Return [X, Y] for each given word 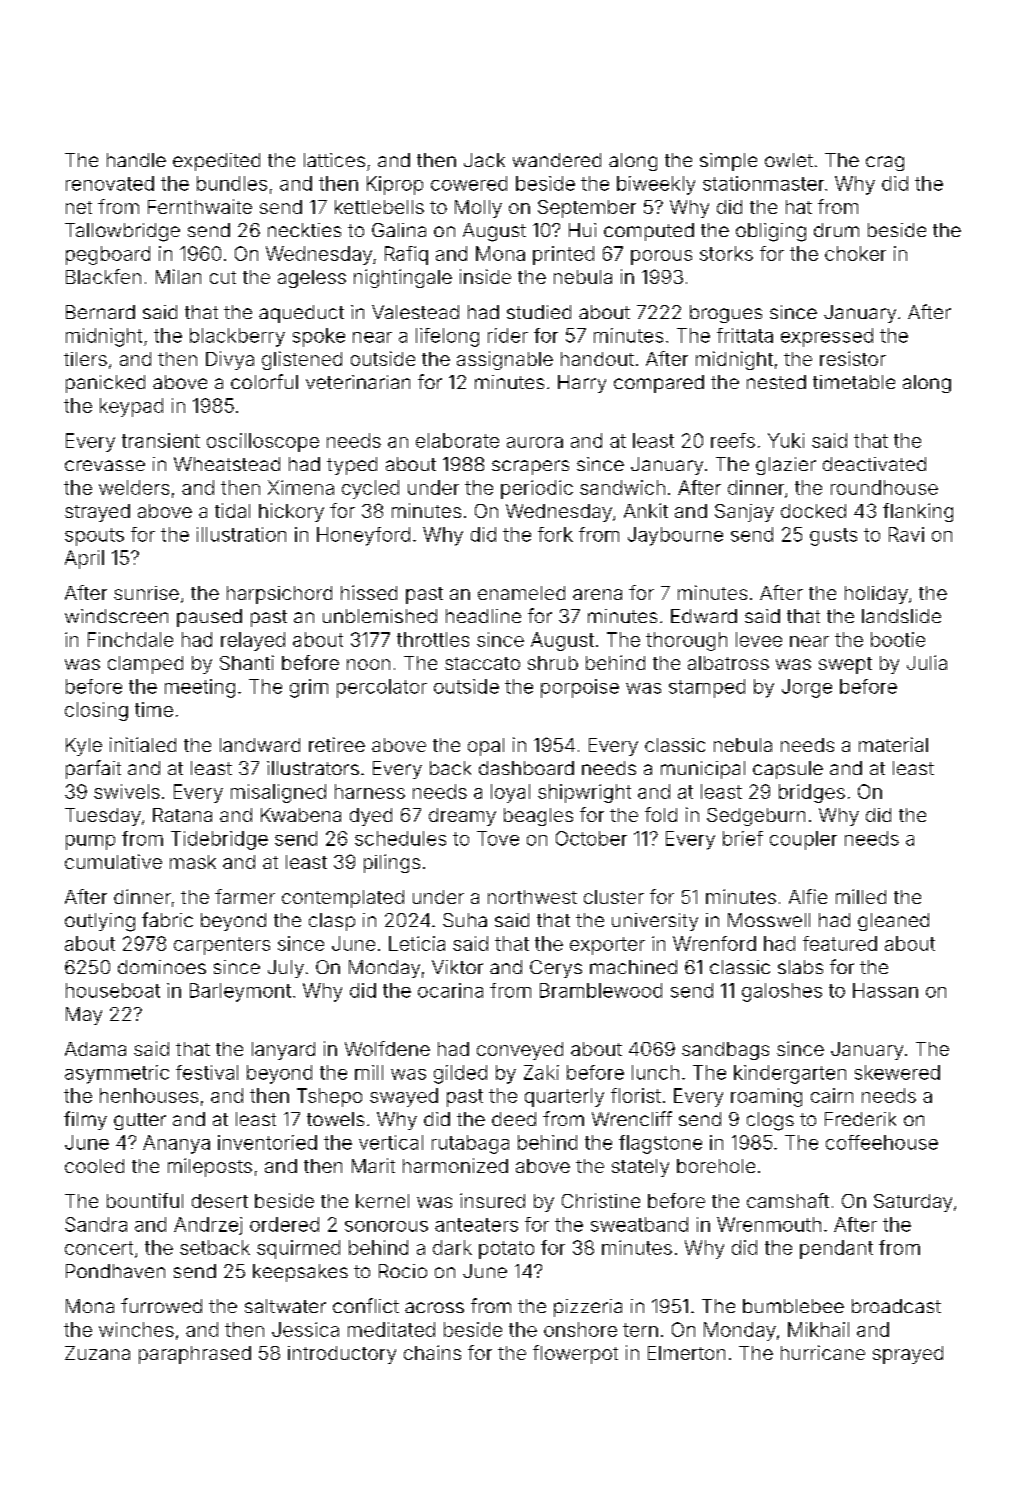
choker [855, 253]
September [587, 209]
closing [96, 711]
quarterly [564, 1097]
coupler [803, 840]
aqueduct [301, 314]
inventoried [267, 1142]
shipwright [584, 793]
